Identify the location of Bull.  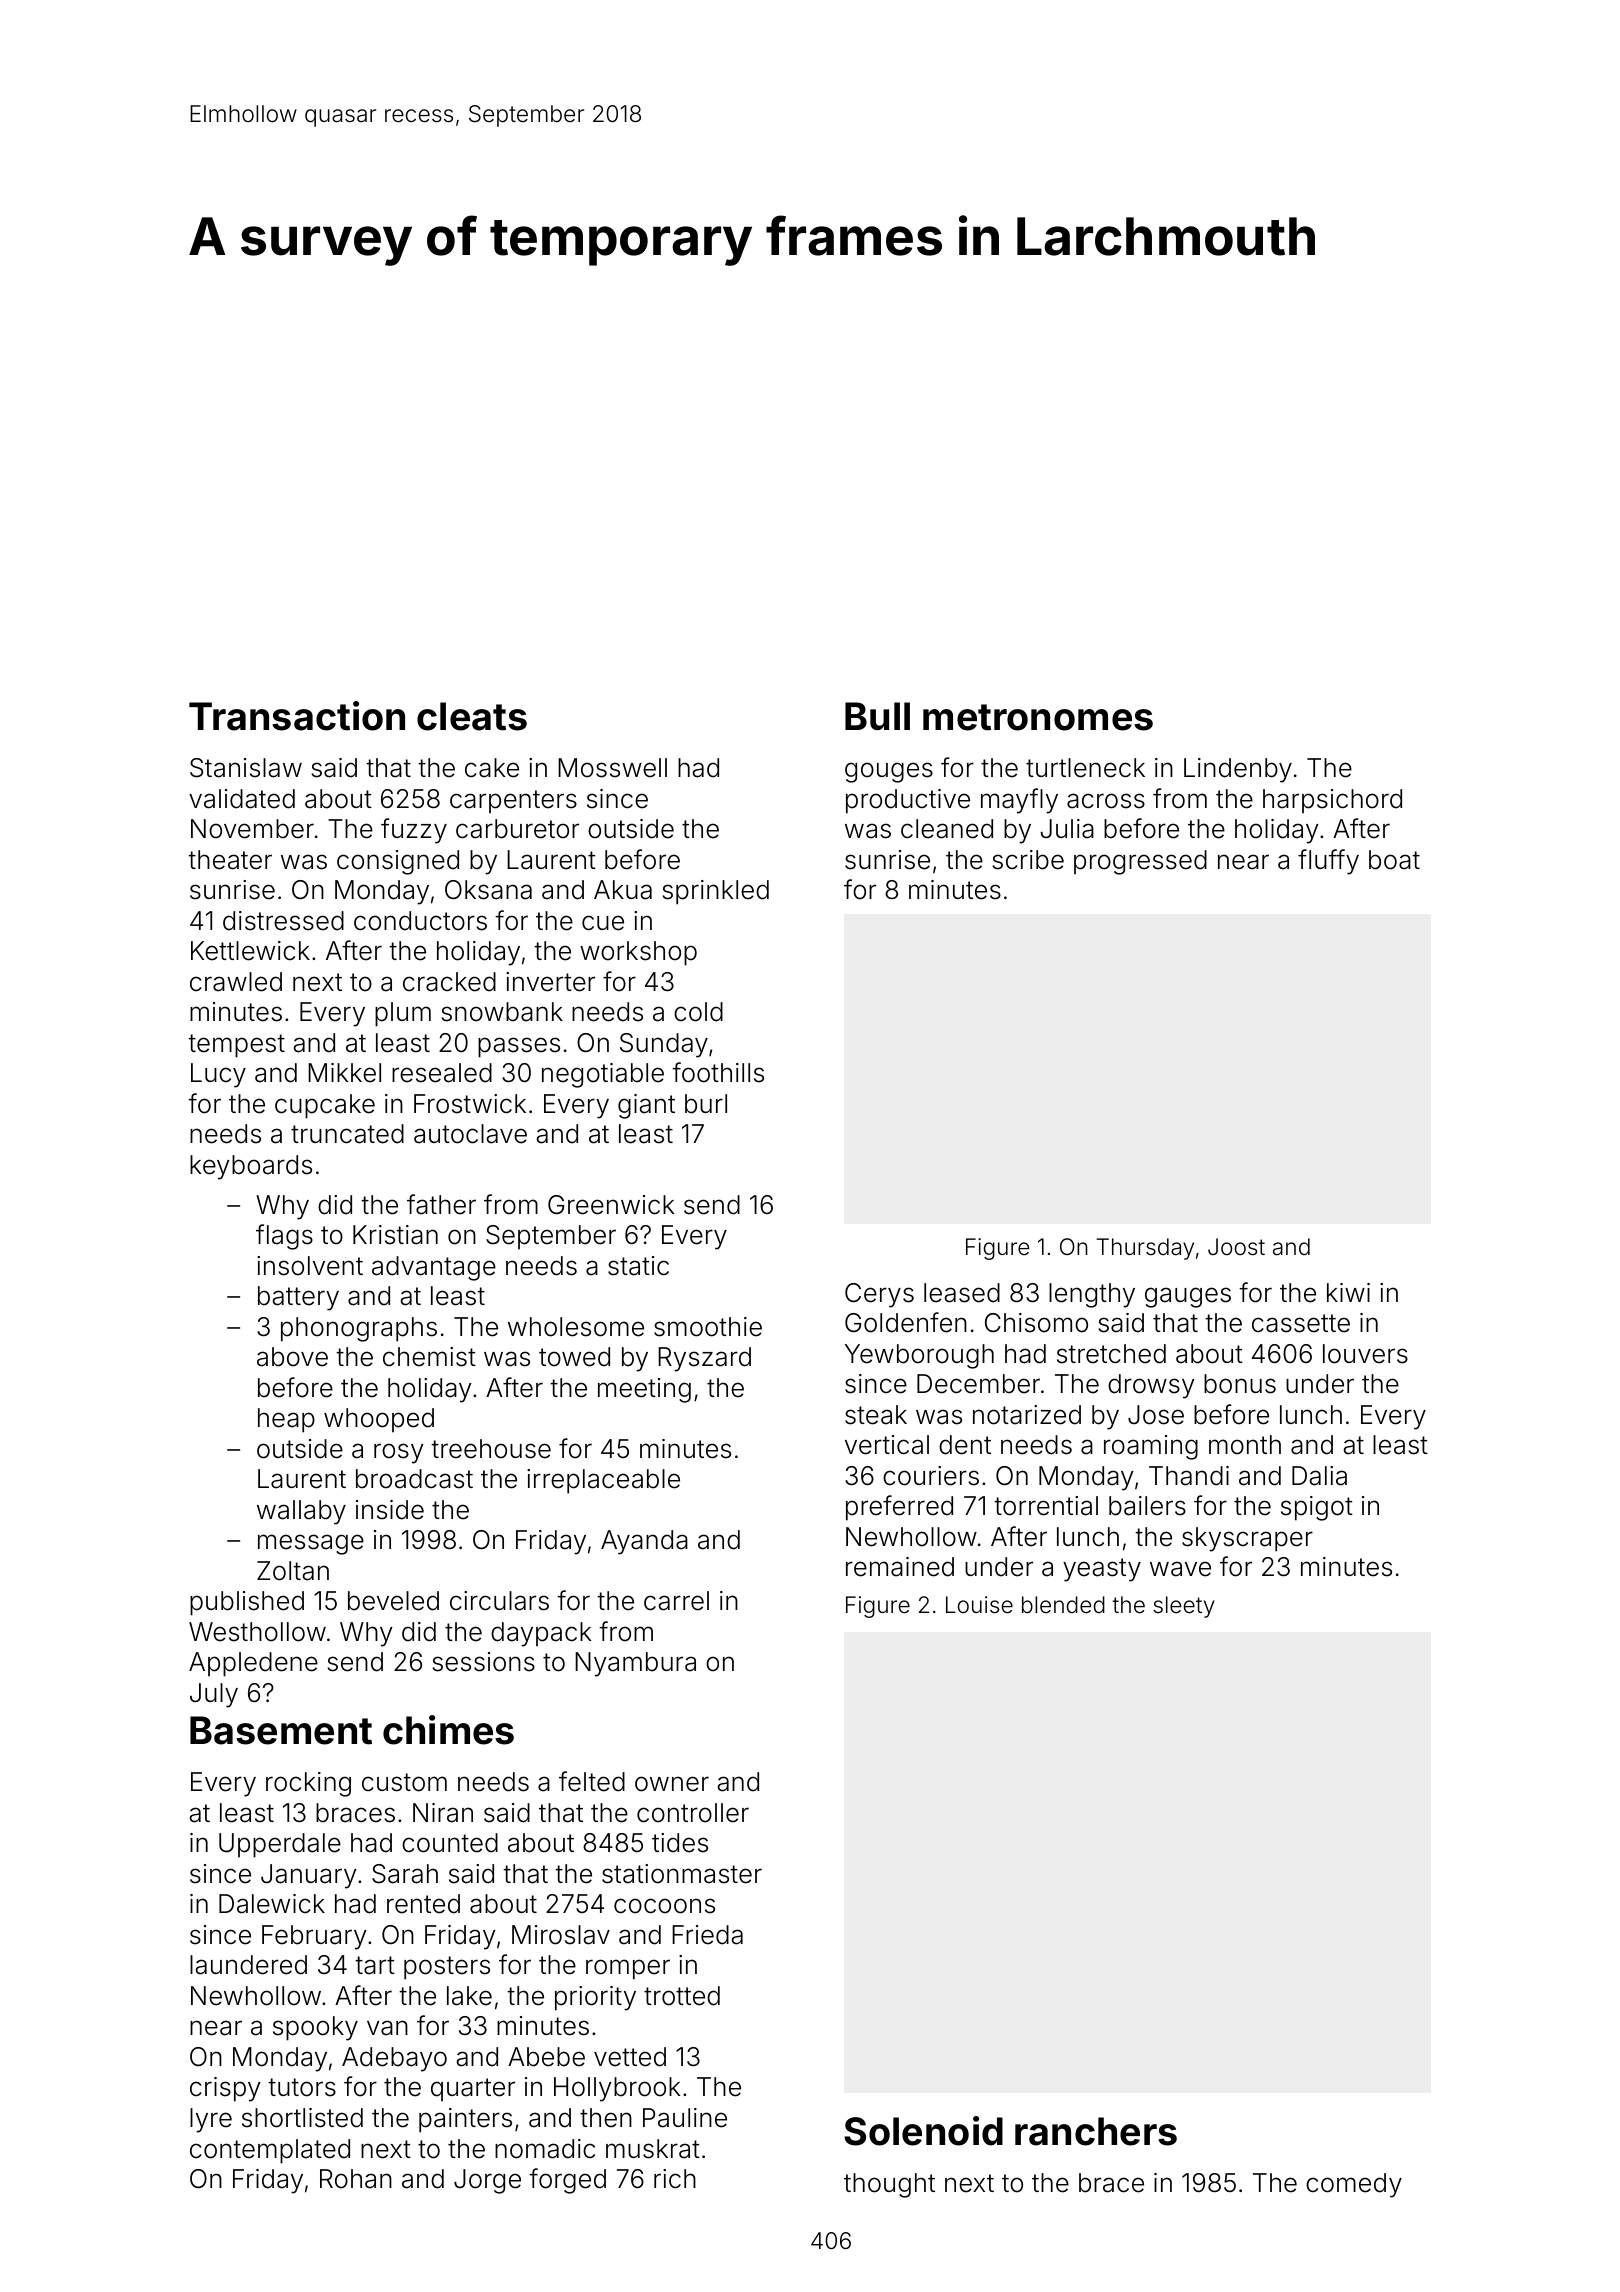
(877, 716).
